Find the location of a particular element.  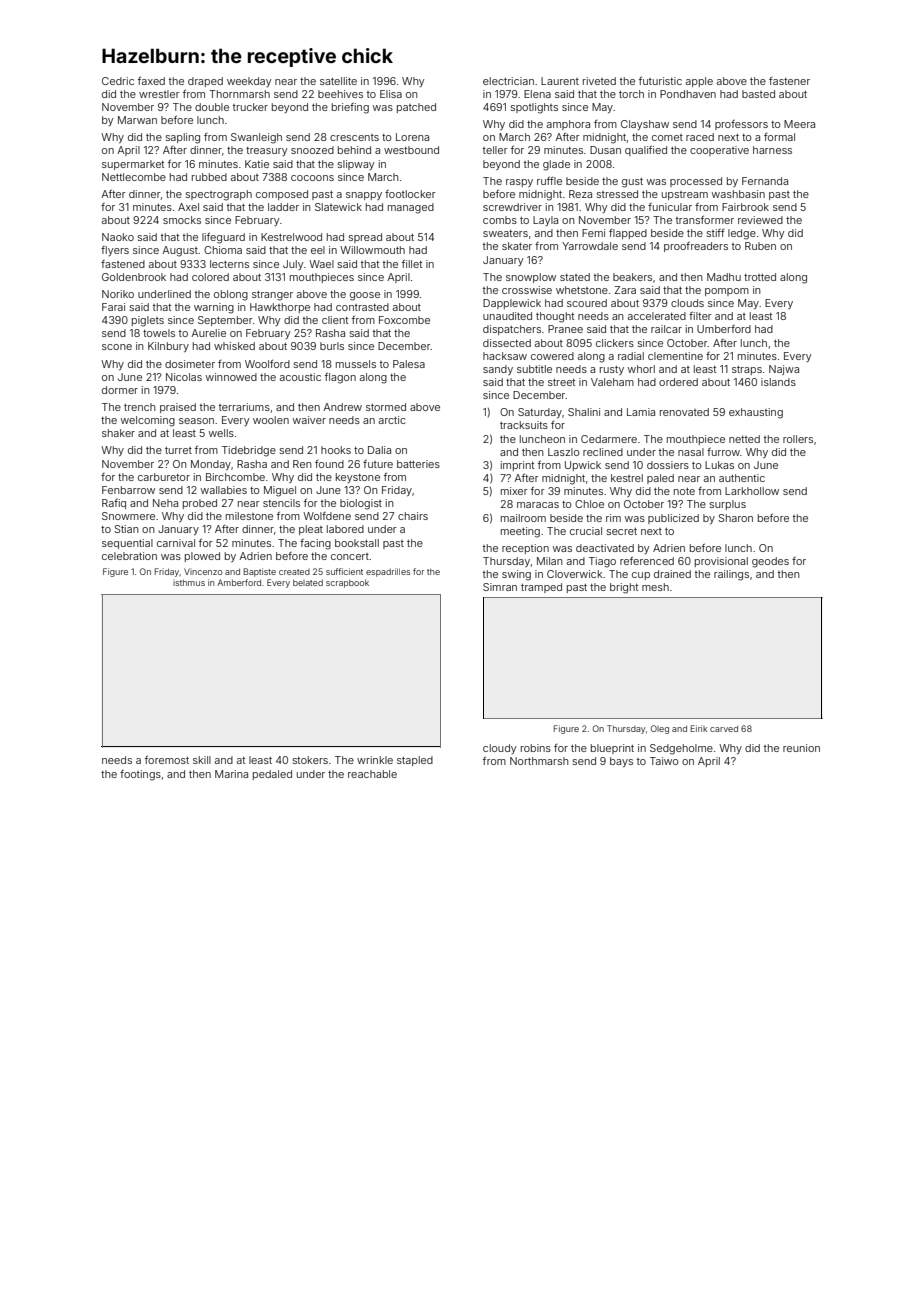

electrician is located at coordinates (508, 81).
